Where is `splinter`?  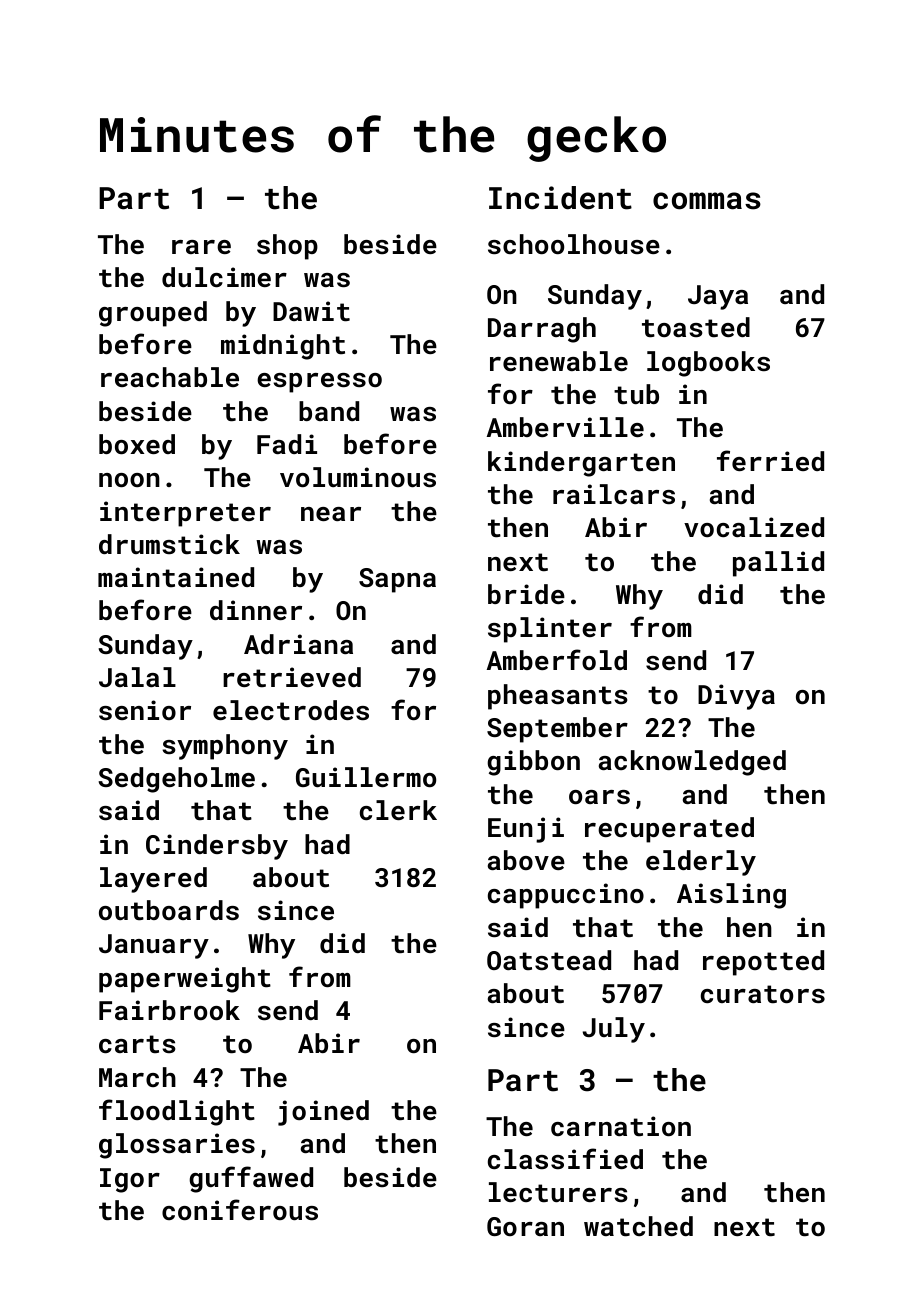 splinter is located at coordinates (550, 630).
